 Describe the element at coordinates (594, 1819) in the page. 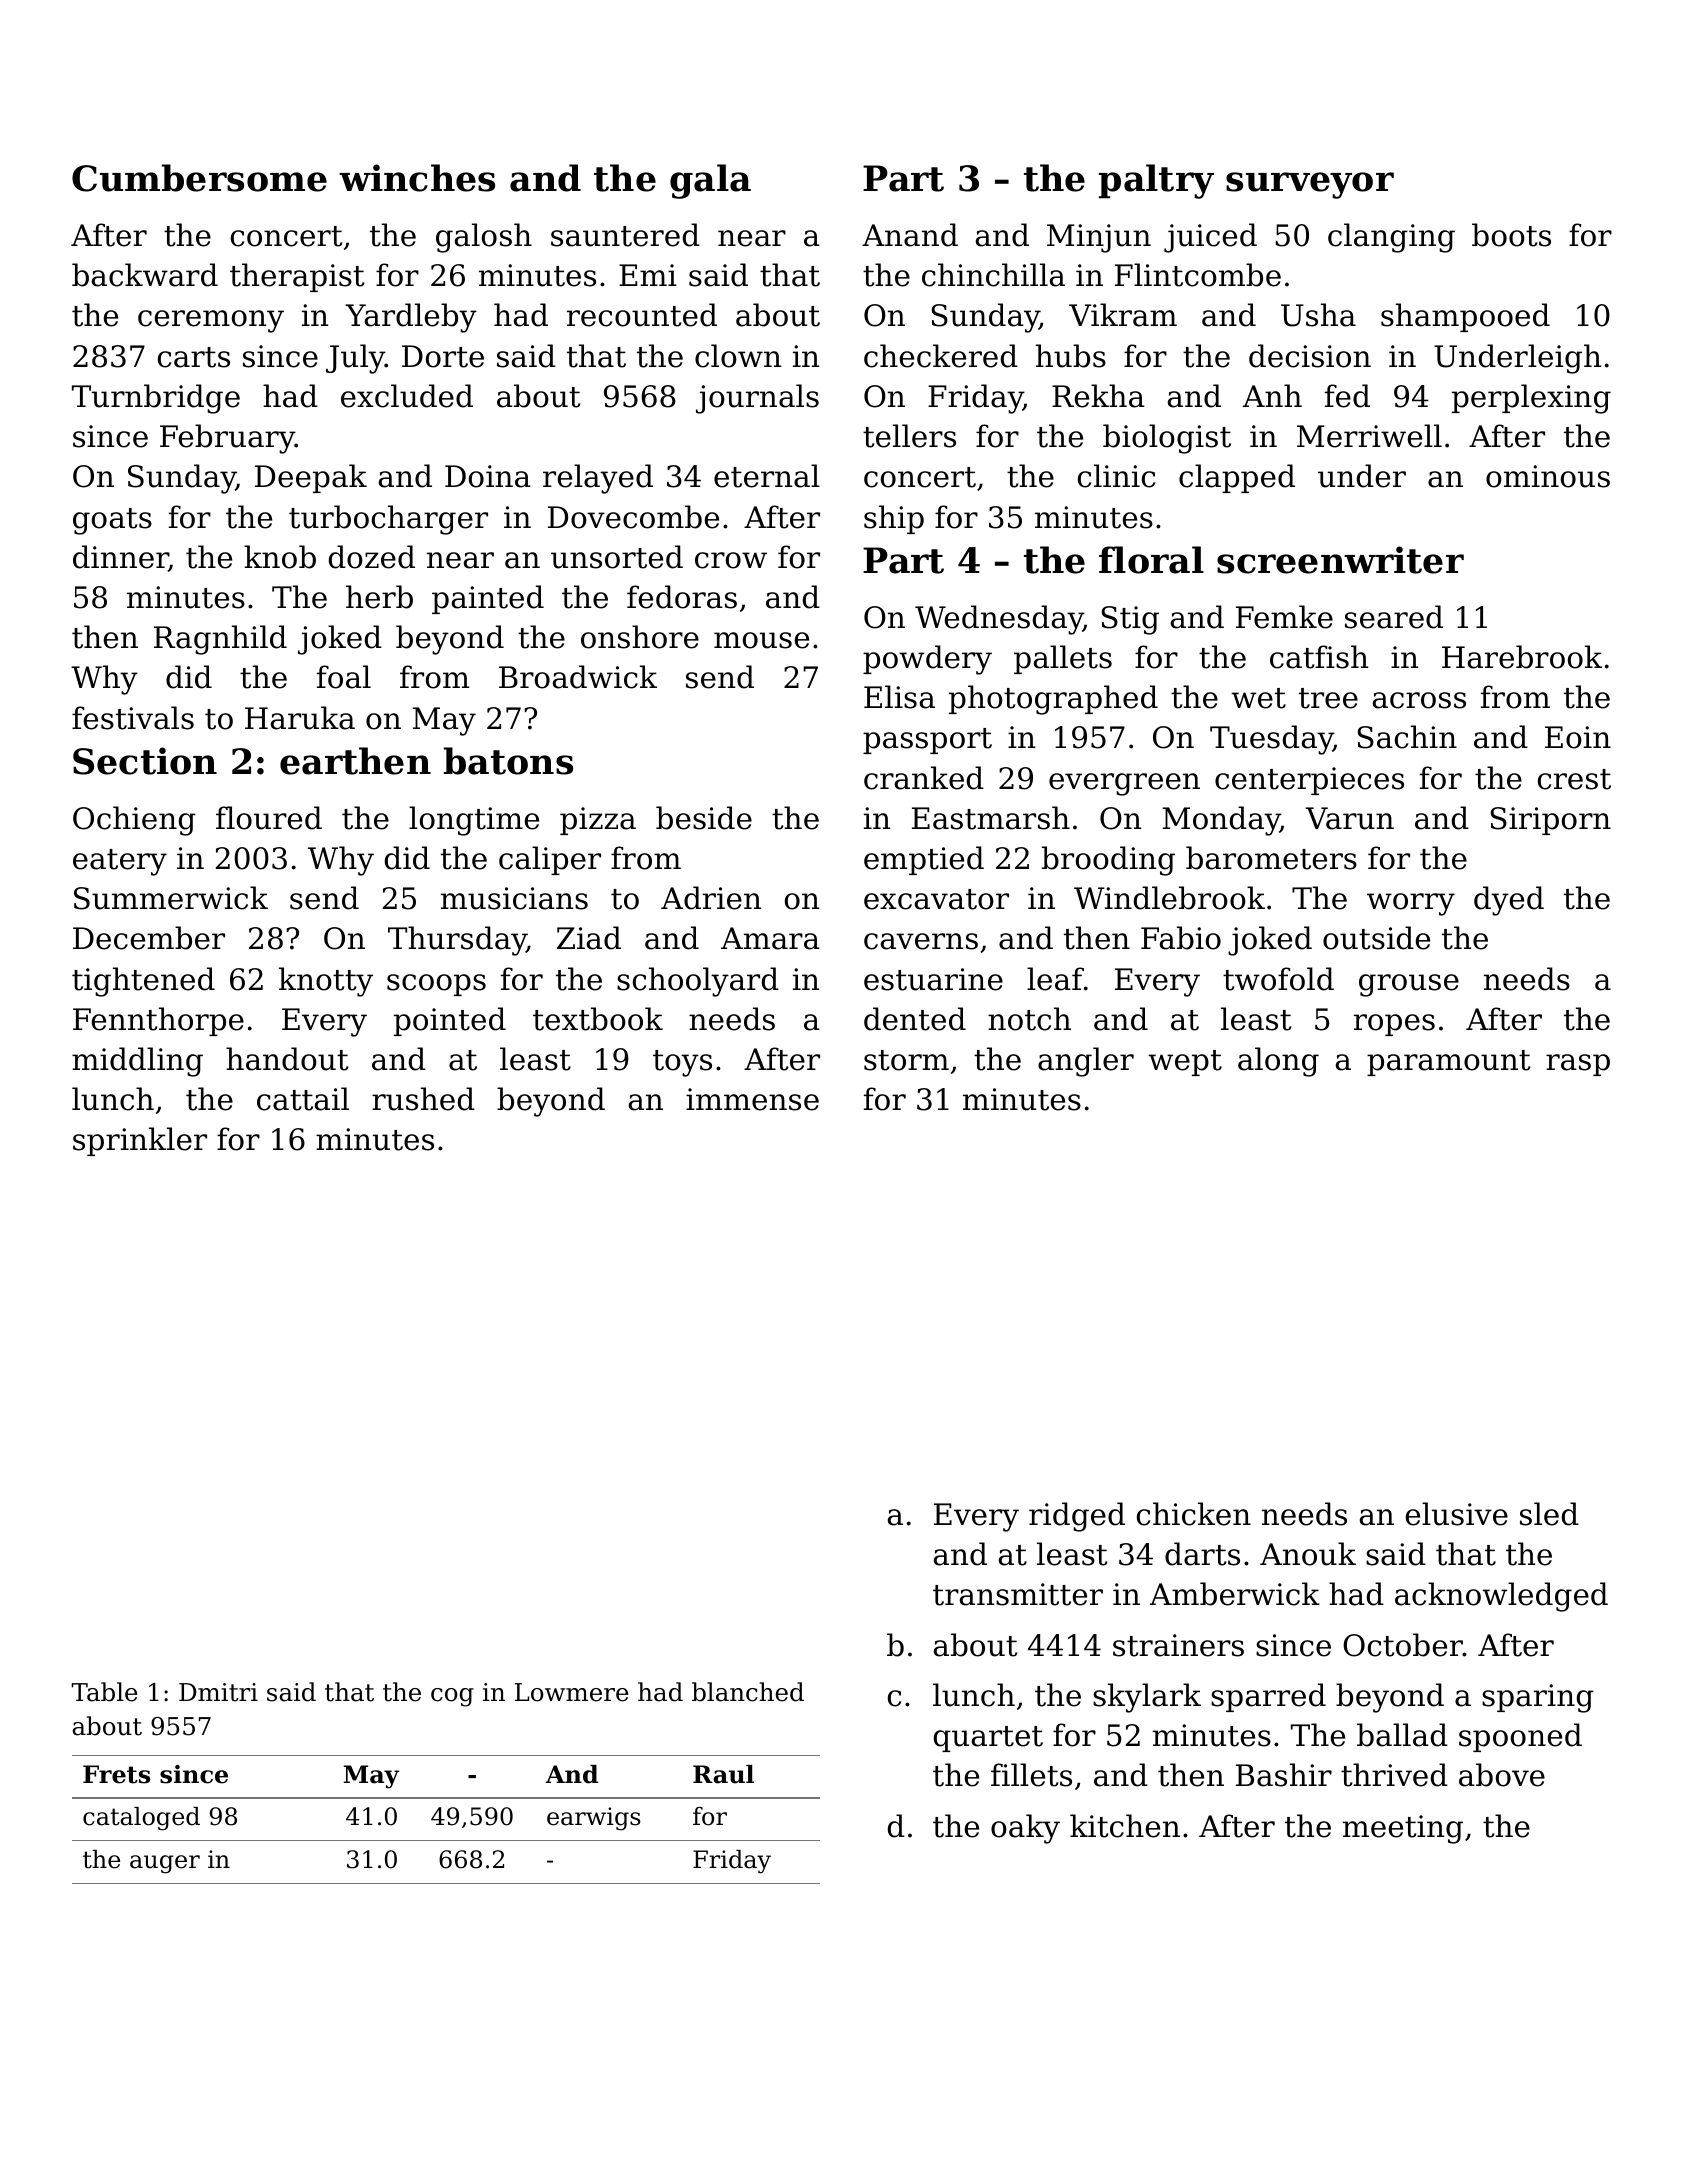

I see `earwigs` at that location.
